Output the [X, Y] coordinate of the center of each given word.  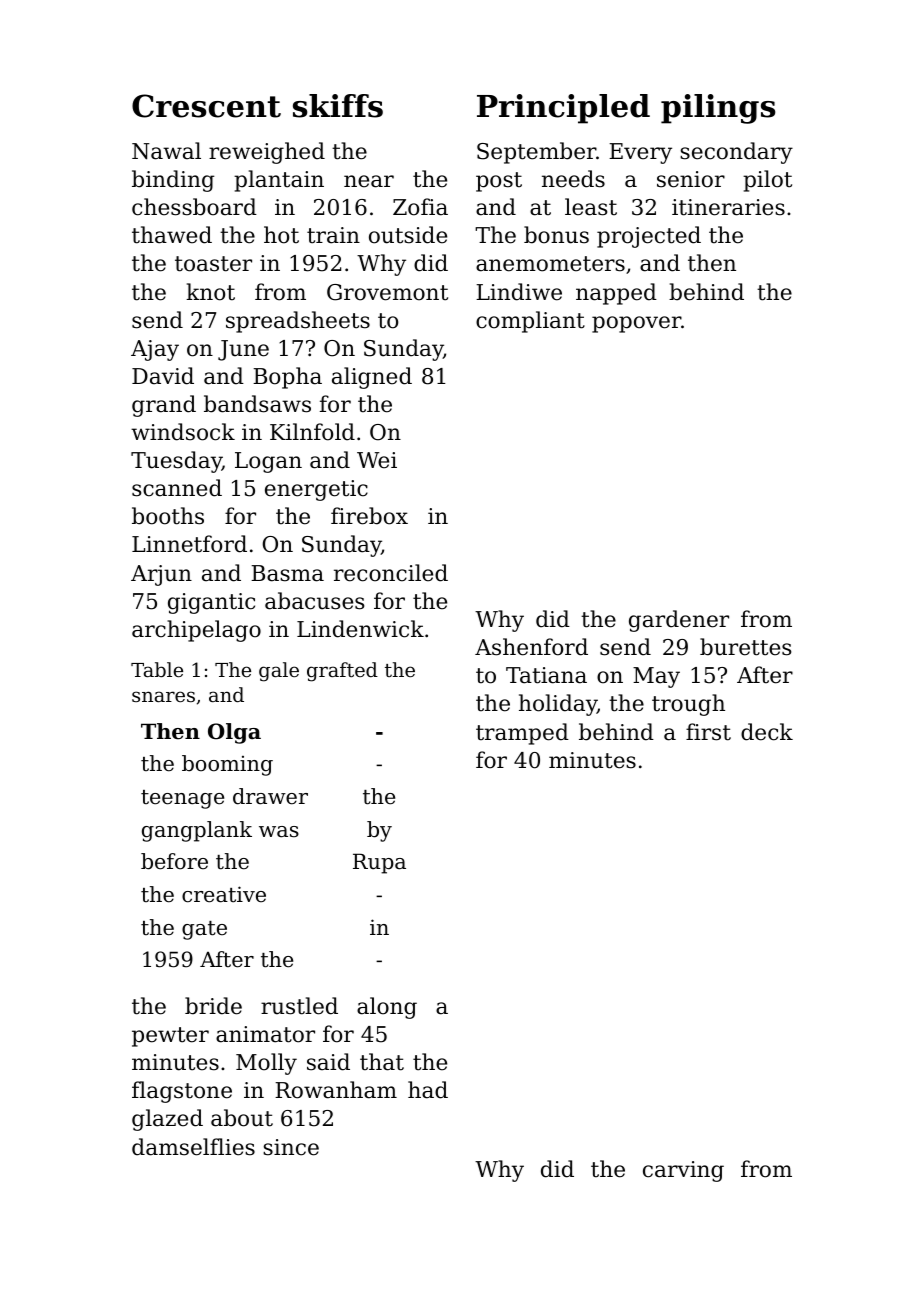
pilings [718, 109]
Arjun [161, 575]
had [428, 1090]
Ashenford [531, 647]
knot [210, 292]
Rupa [379, 863]
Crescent [206, 106]
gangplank [197, 831]
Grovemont [387, 292]
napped [616, 294]
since [291, 1147]
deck [767, 732]
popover [636, 324]
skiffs [338, 106]
